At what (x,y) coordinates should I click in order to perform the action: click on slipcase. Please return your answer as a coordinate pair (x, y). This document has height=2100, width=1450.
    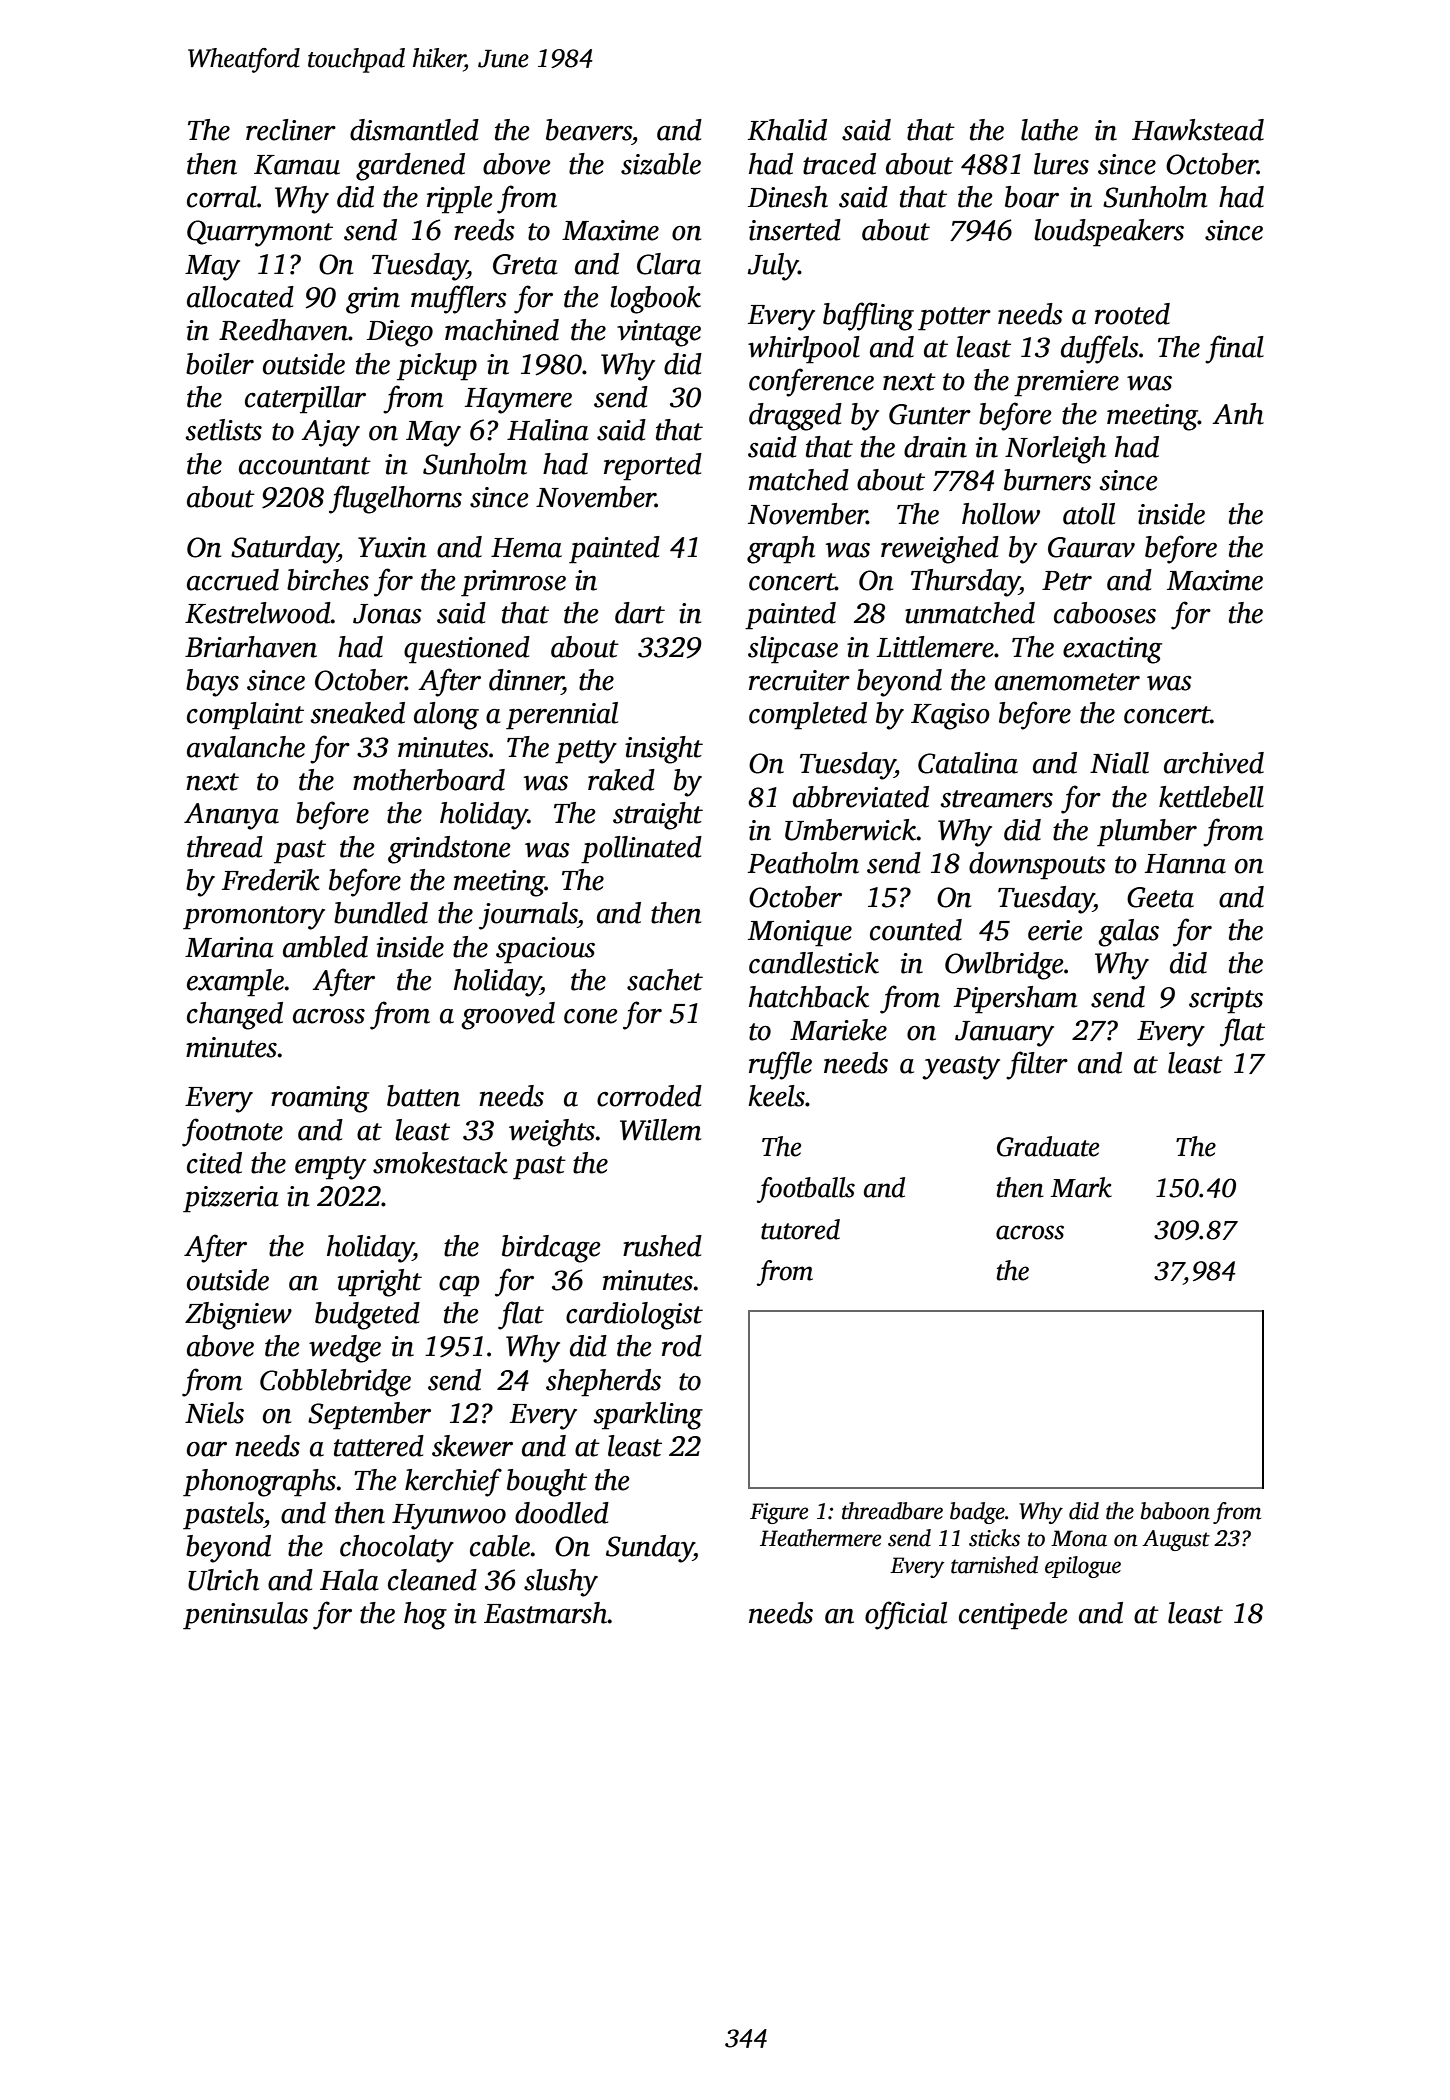
    Looking at the image, I should click on (793, 650).
